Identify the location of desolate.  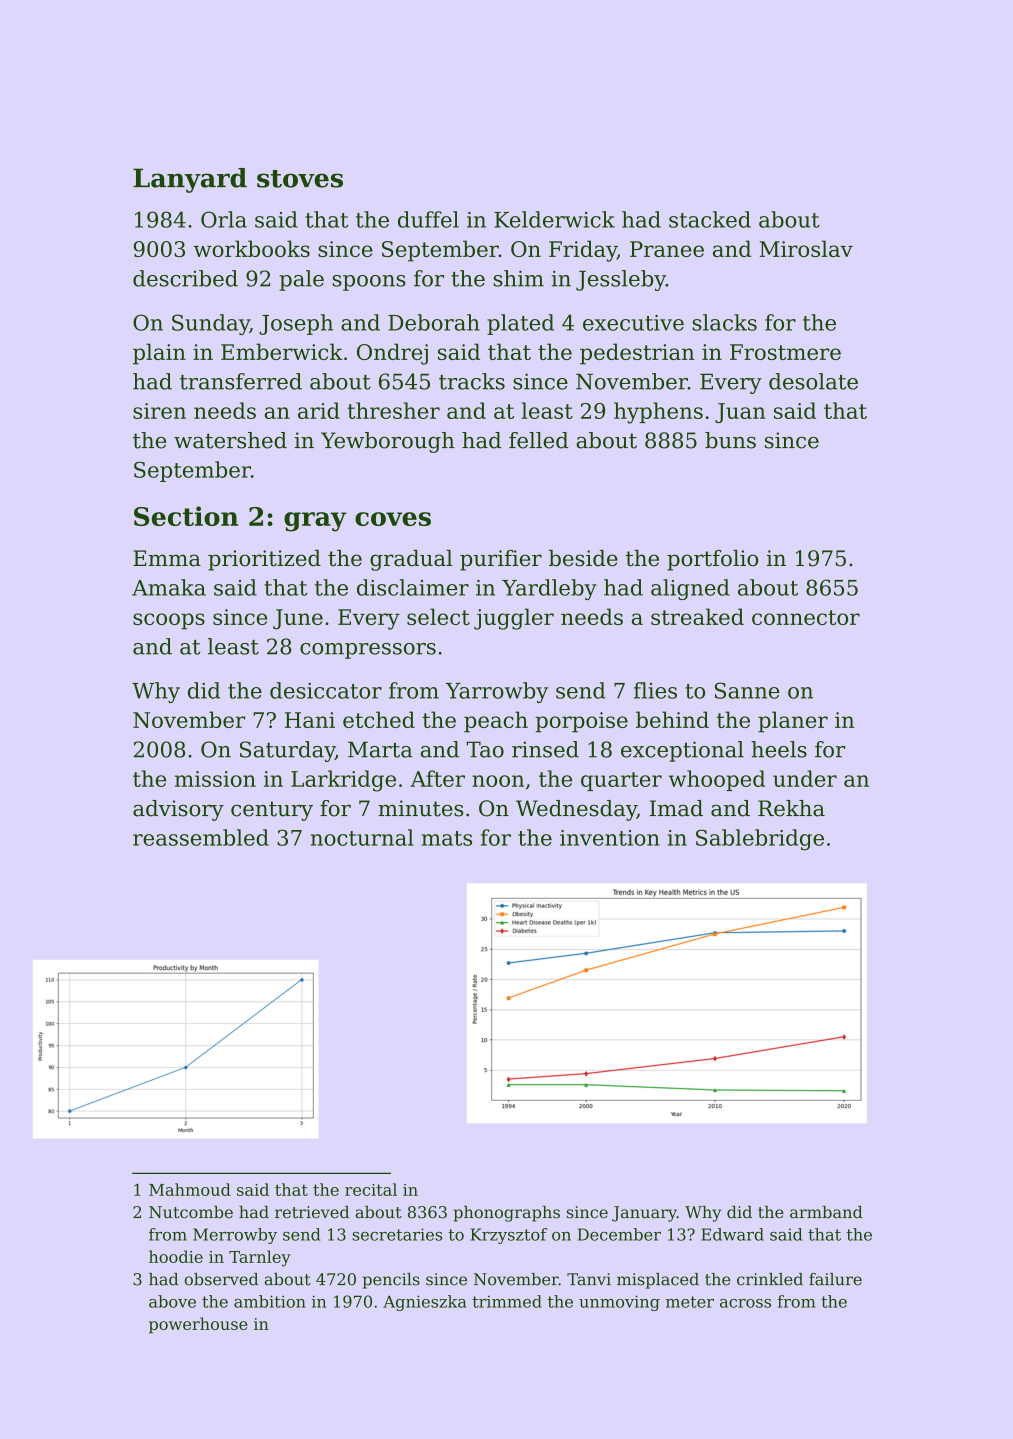
(813, 381).
